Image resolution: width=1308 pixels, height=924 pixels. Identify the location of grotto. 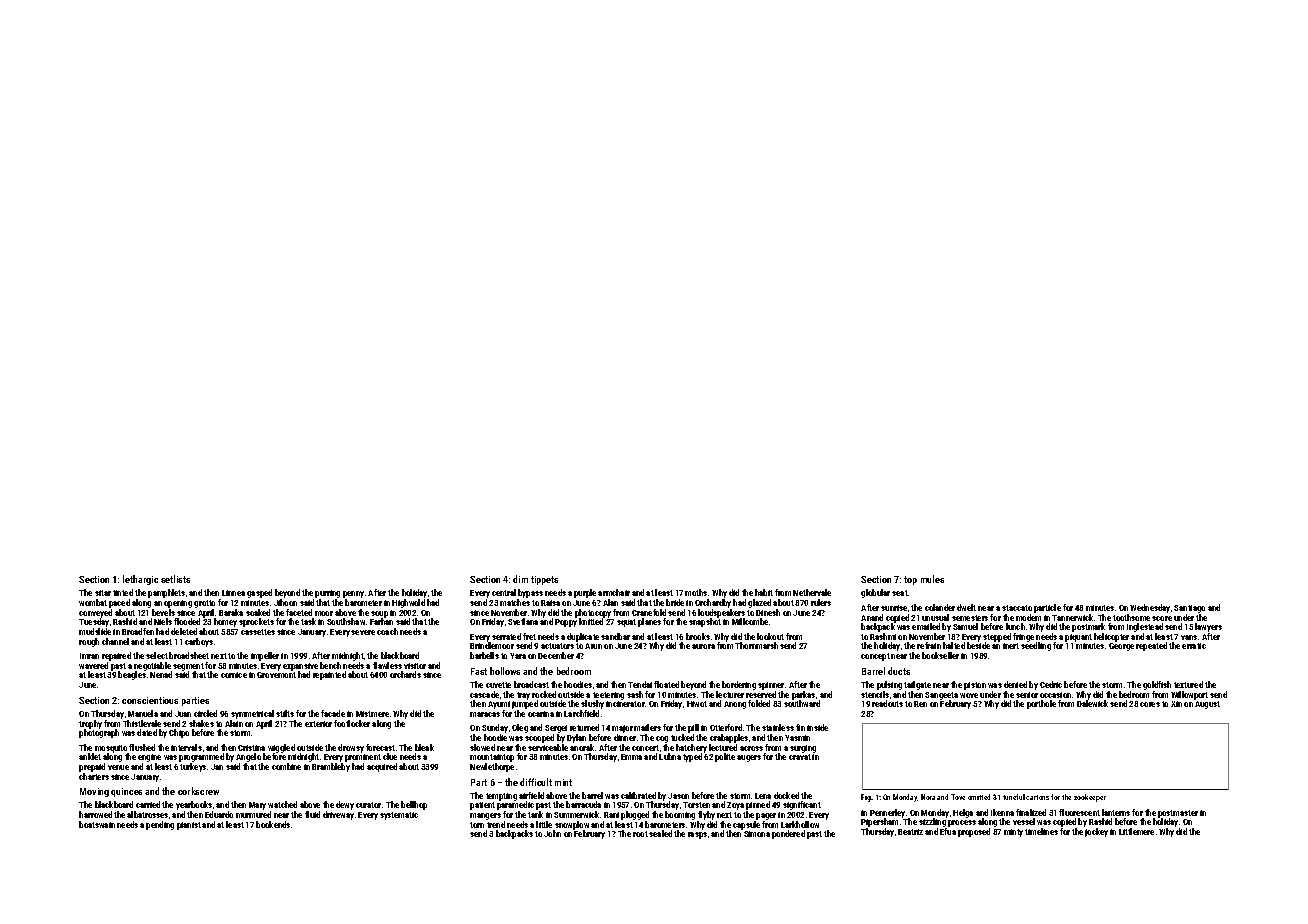
(204, 604).
